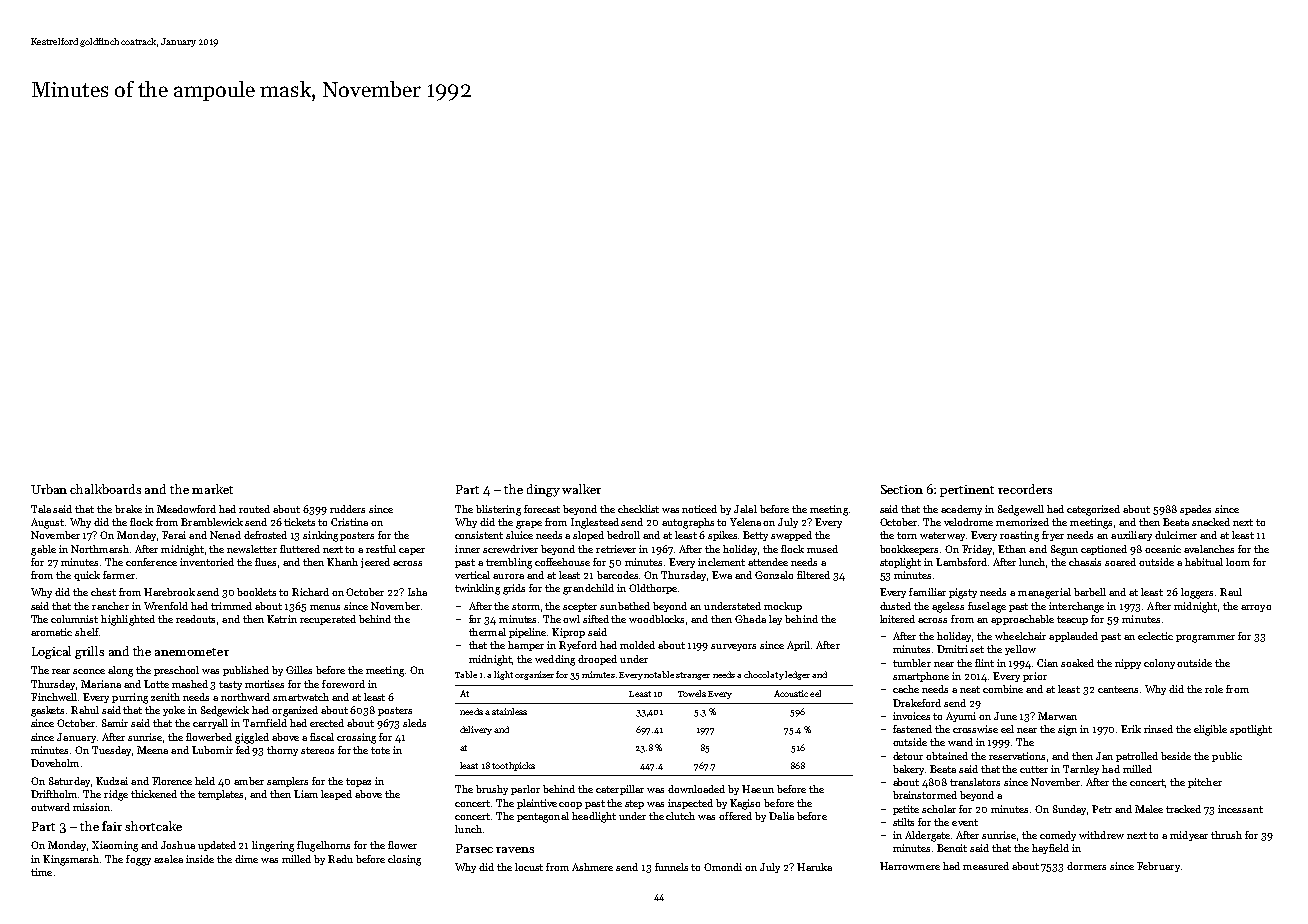  I want to click on dime, so click(246, 859).
